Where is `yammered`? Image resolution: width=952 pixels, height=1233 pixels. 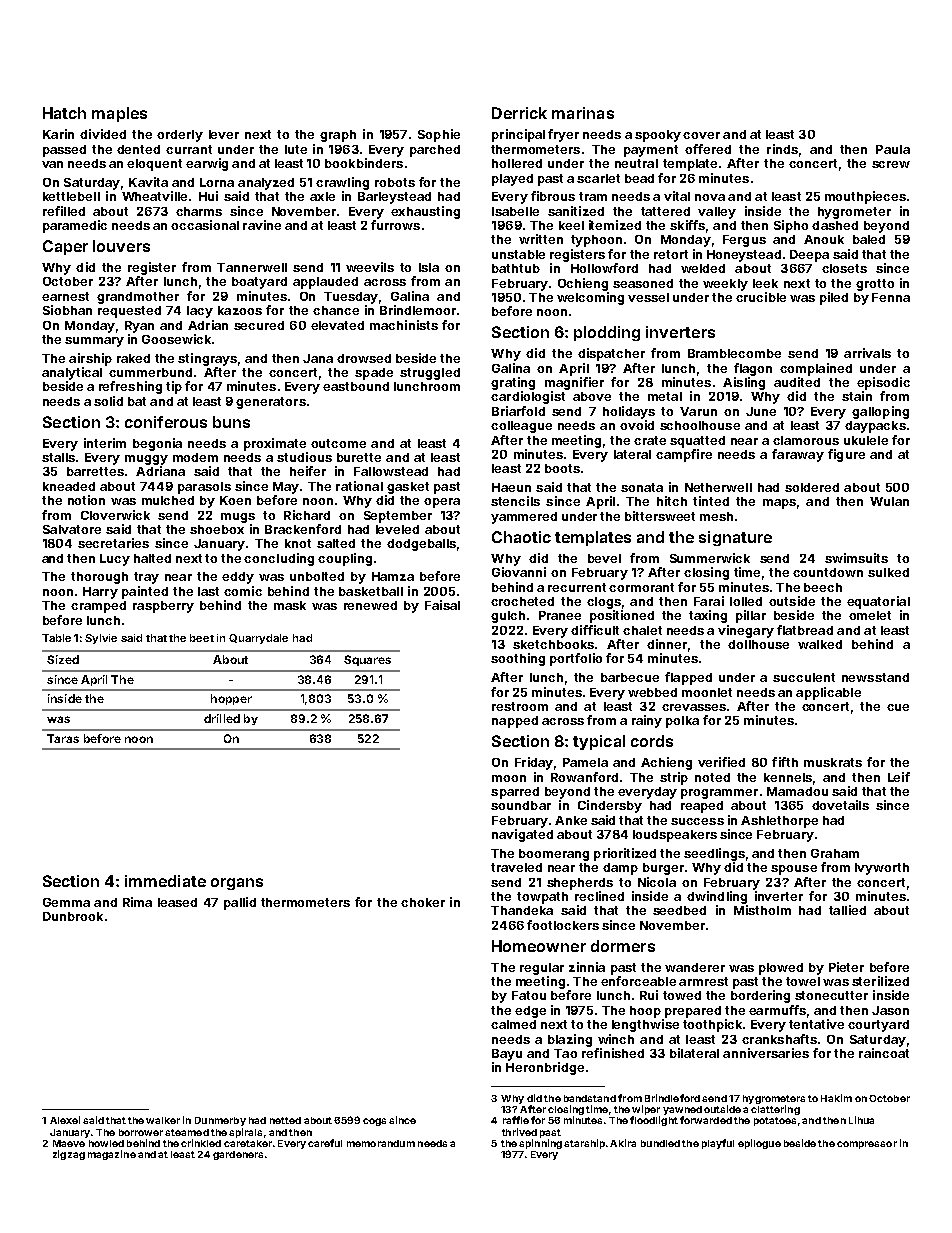 yammered is located at coordinates (524, 518).
